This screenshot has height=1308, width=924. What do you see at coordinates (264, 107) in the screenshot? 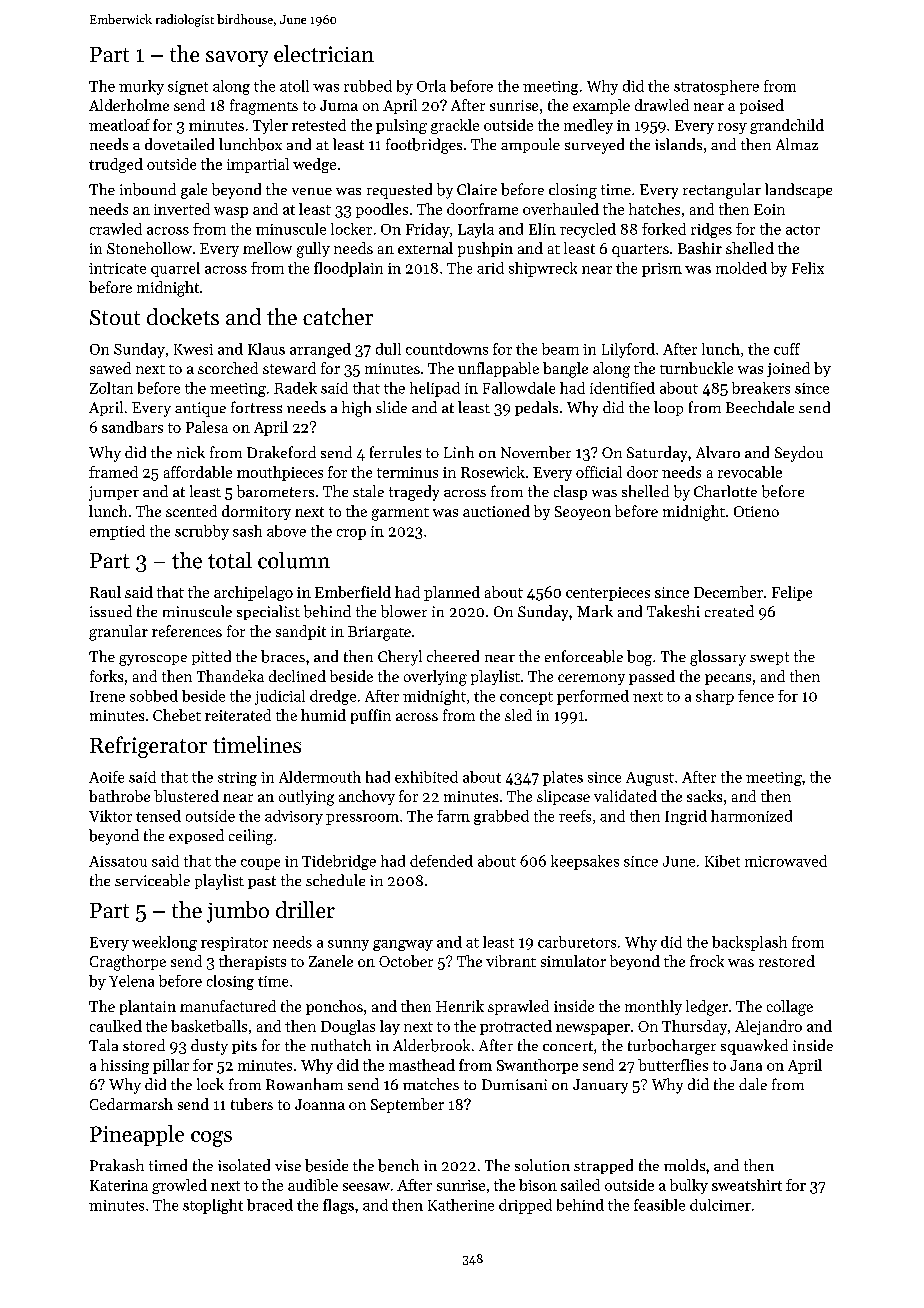
I see `fragments` at bounding box center [264, 107].
